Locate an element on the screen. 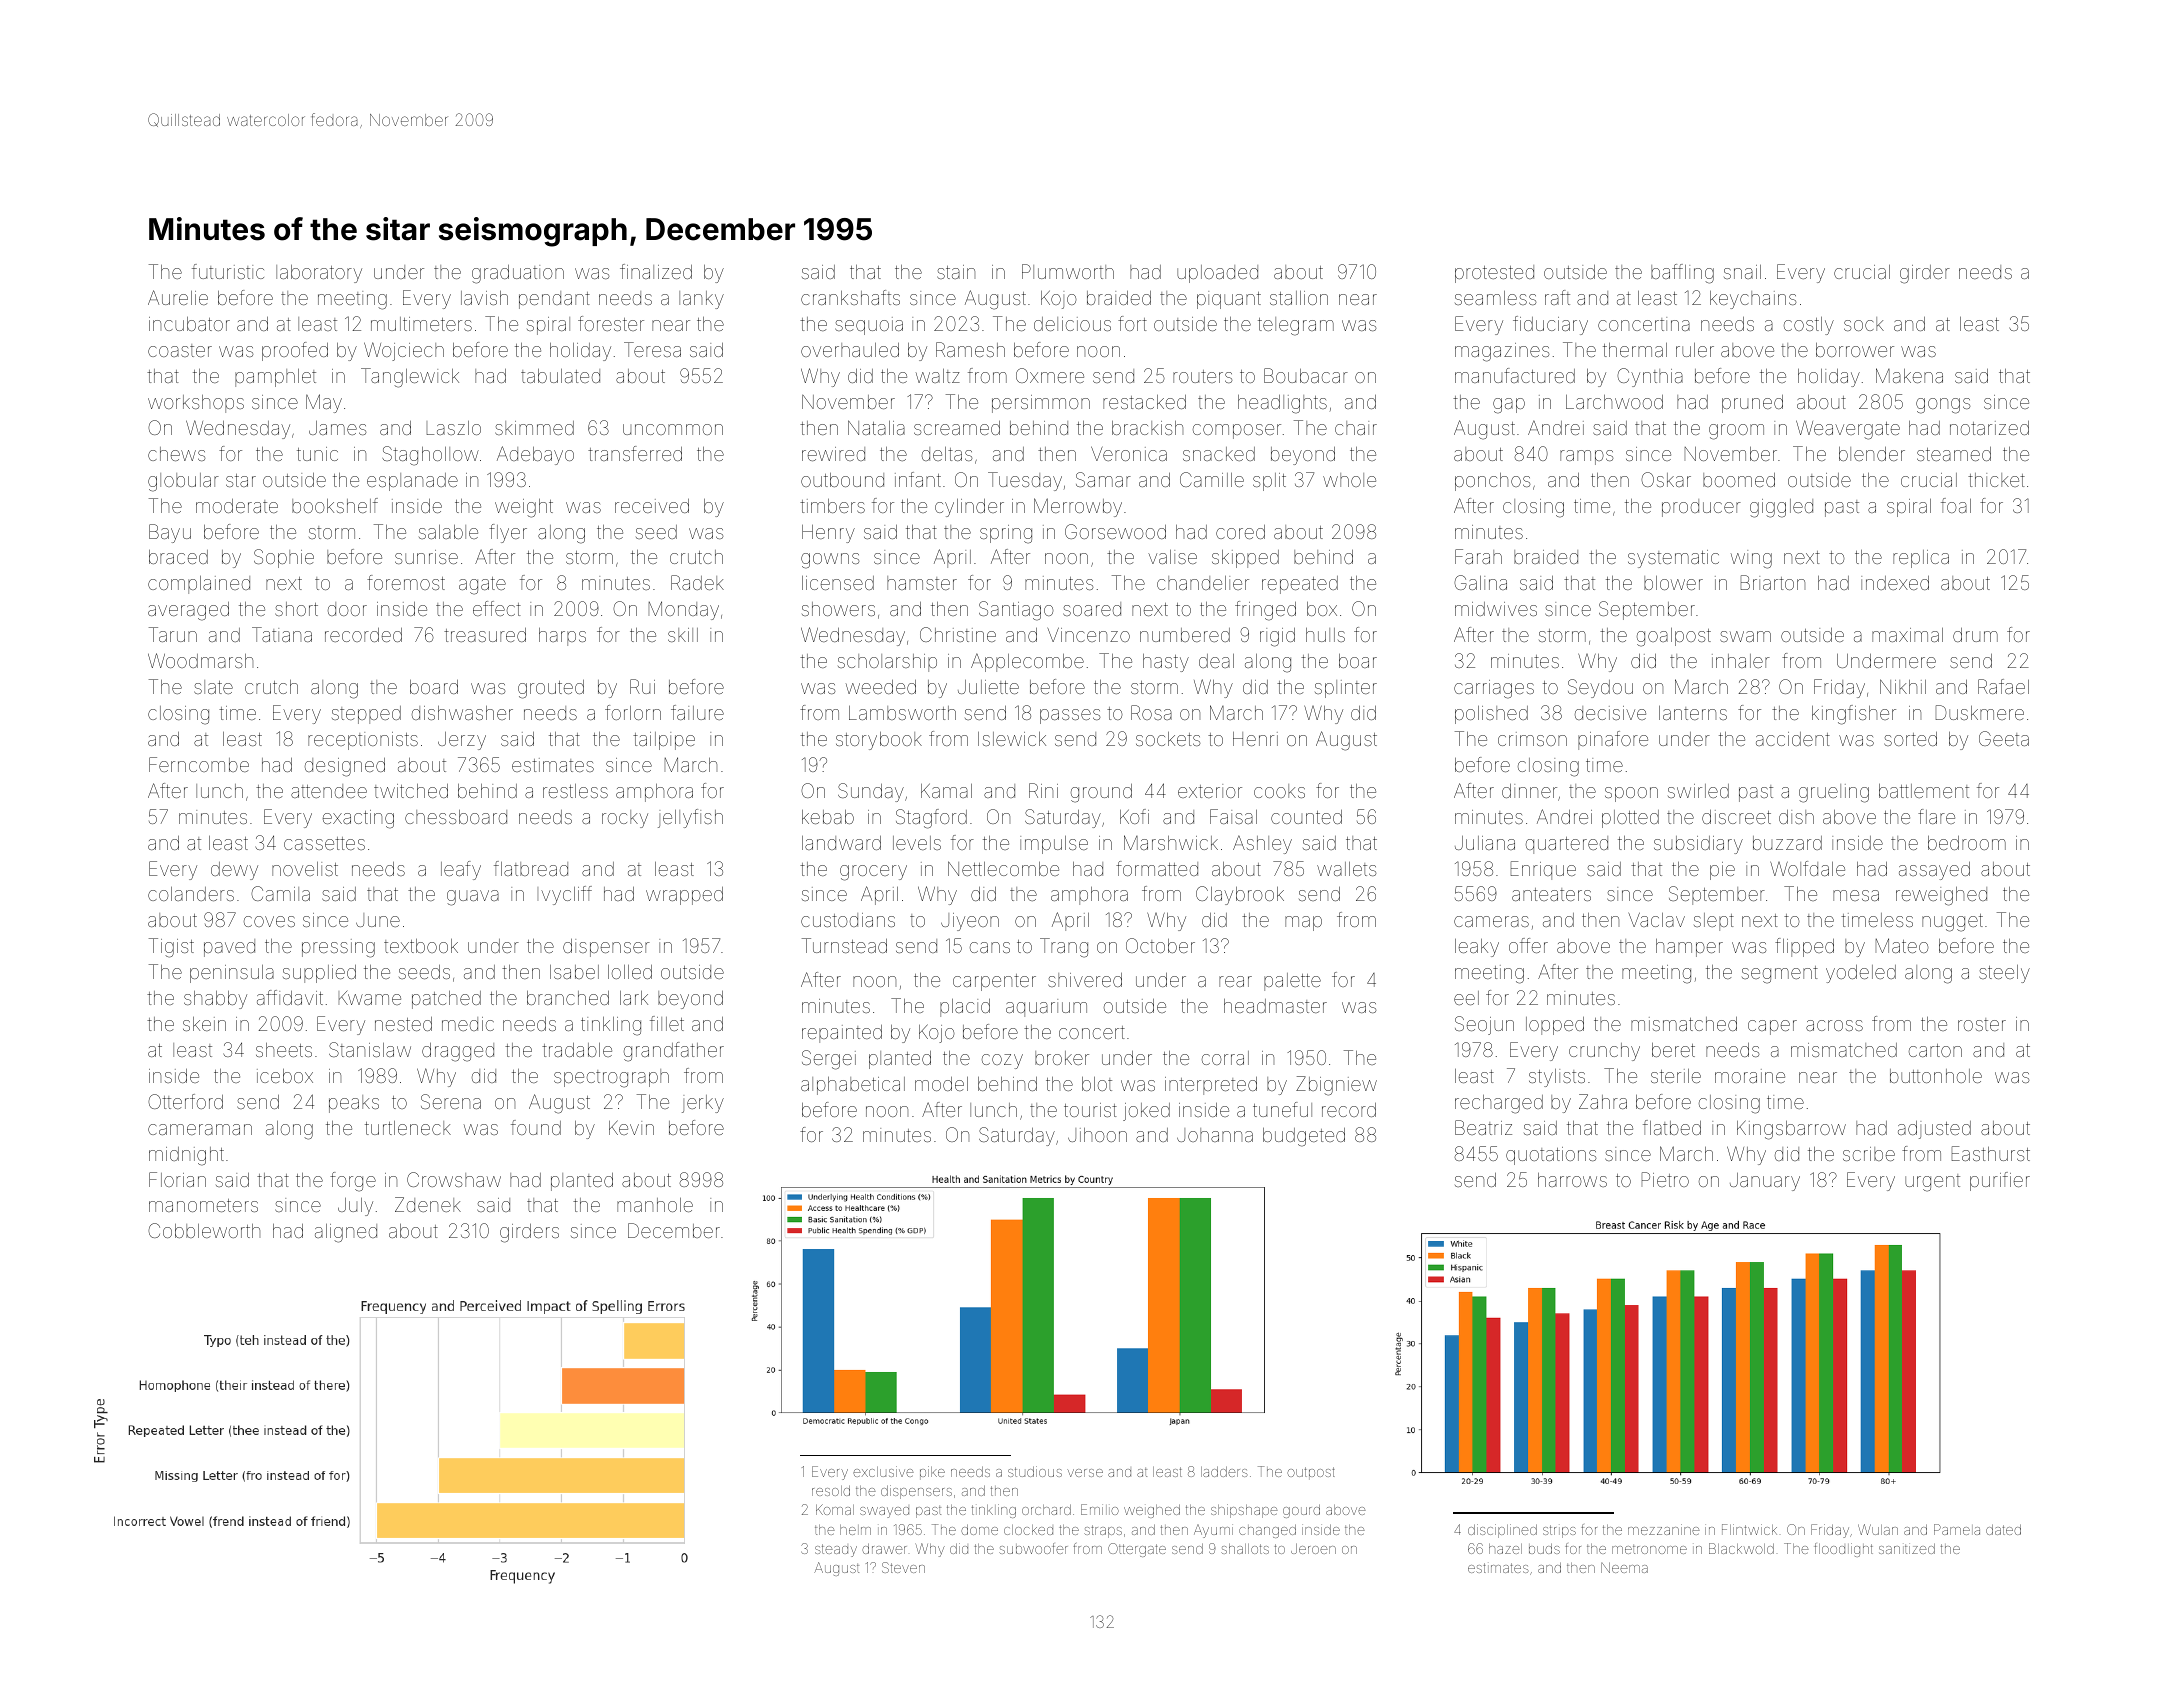  Tanglewick is located at coordinates (410, 378).
